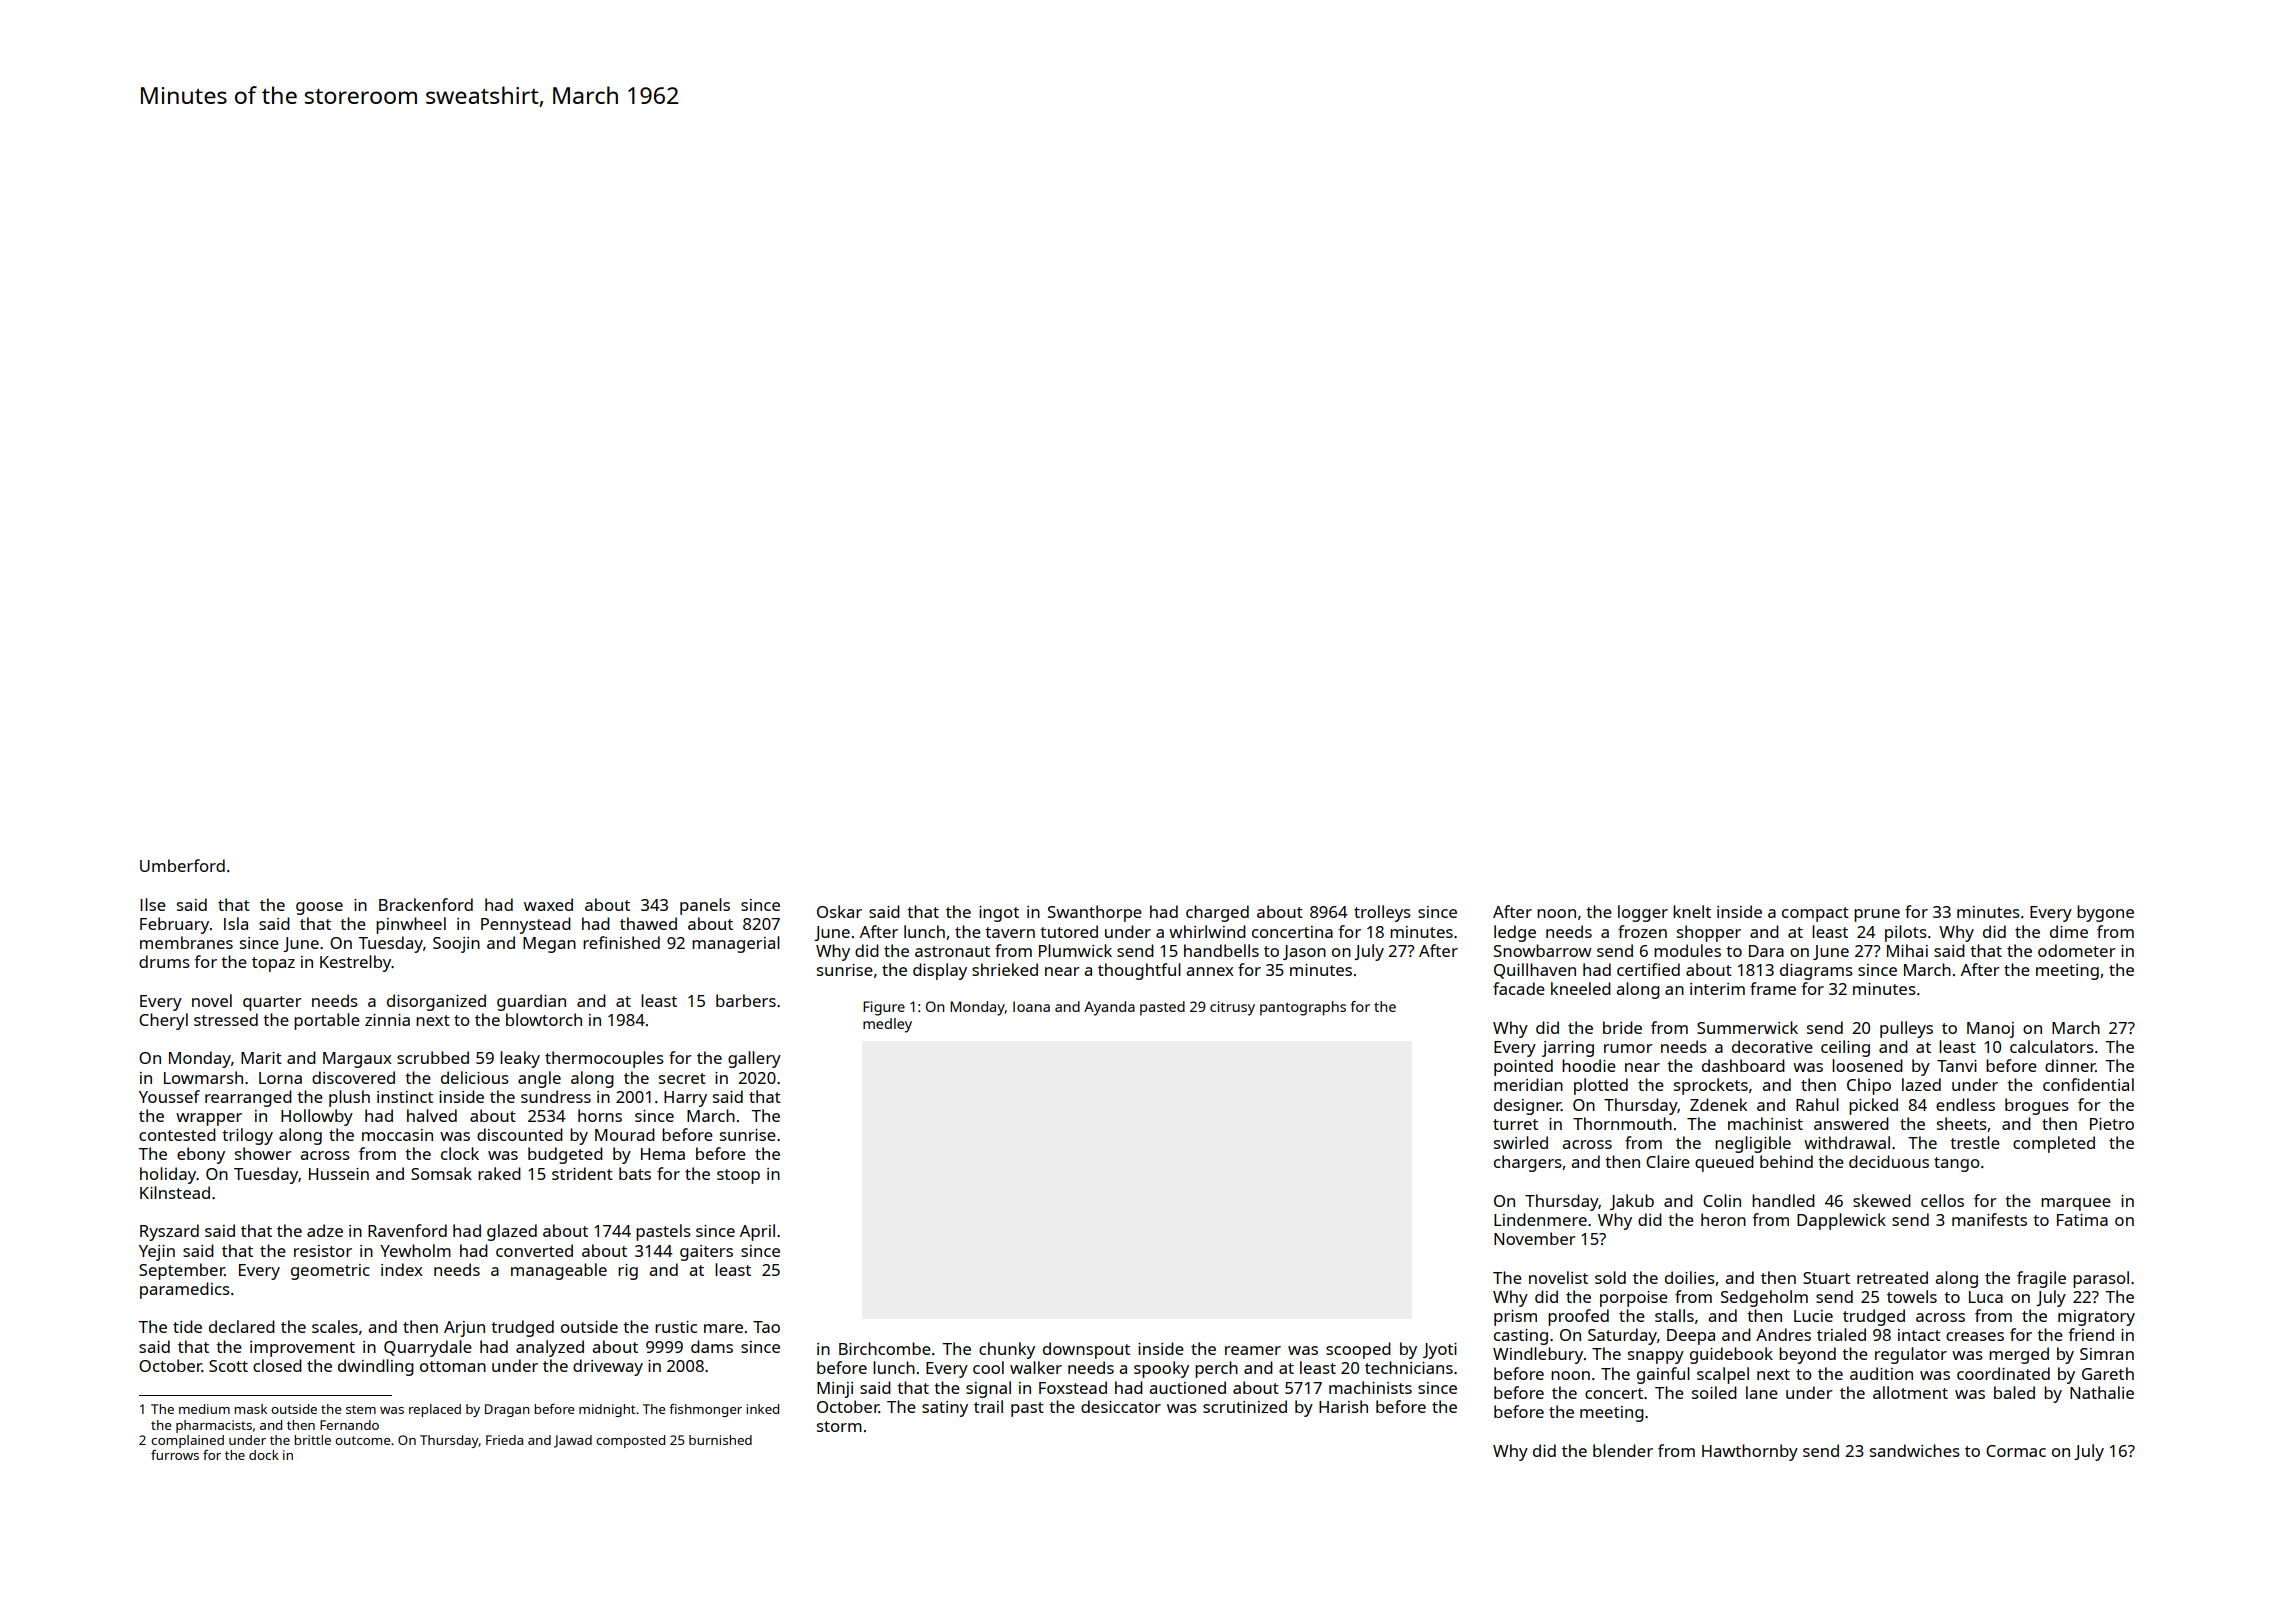 The image size is (2274, 1608). I want to click on Umberford, so click(182, 865).
